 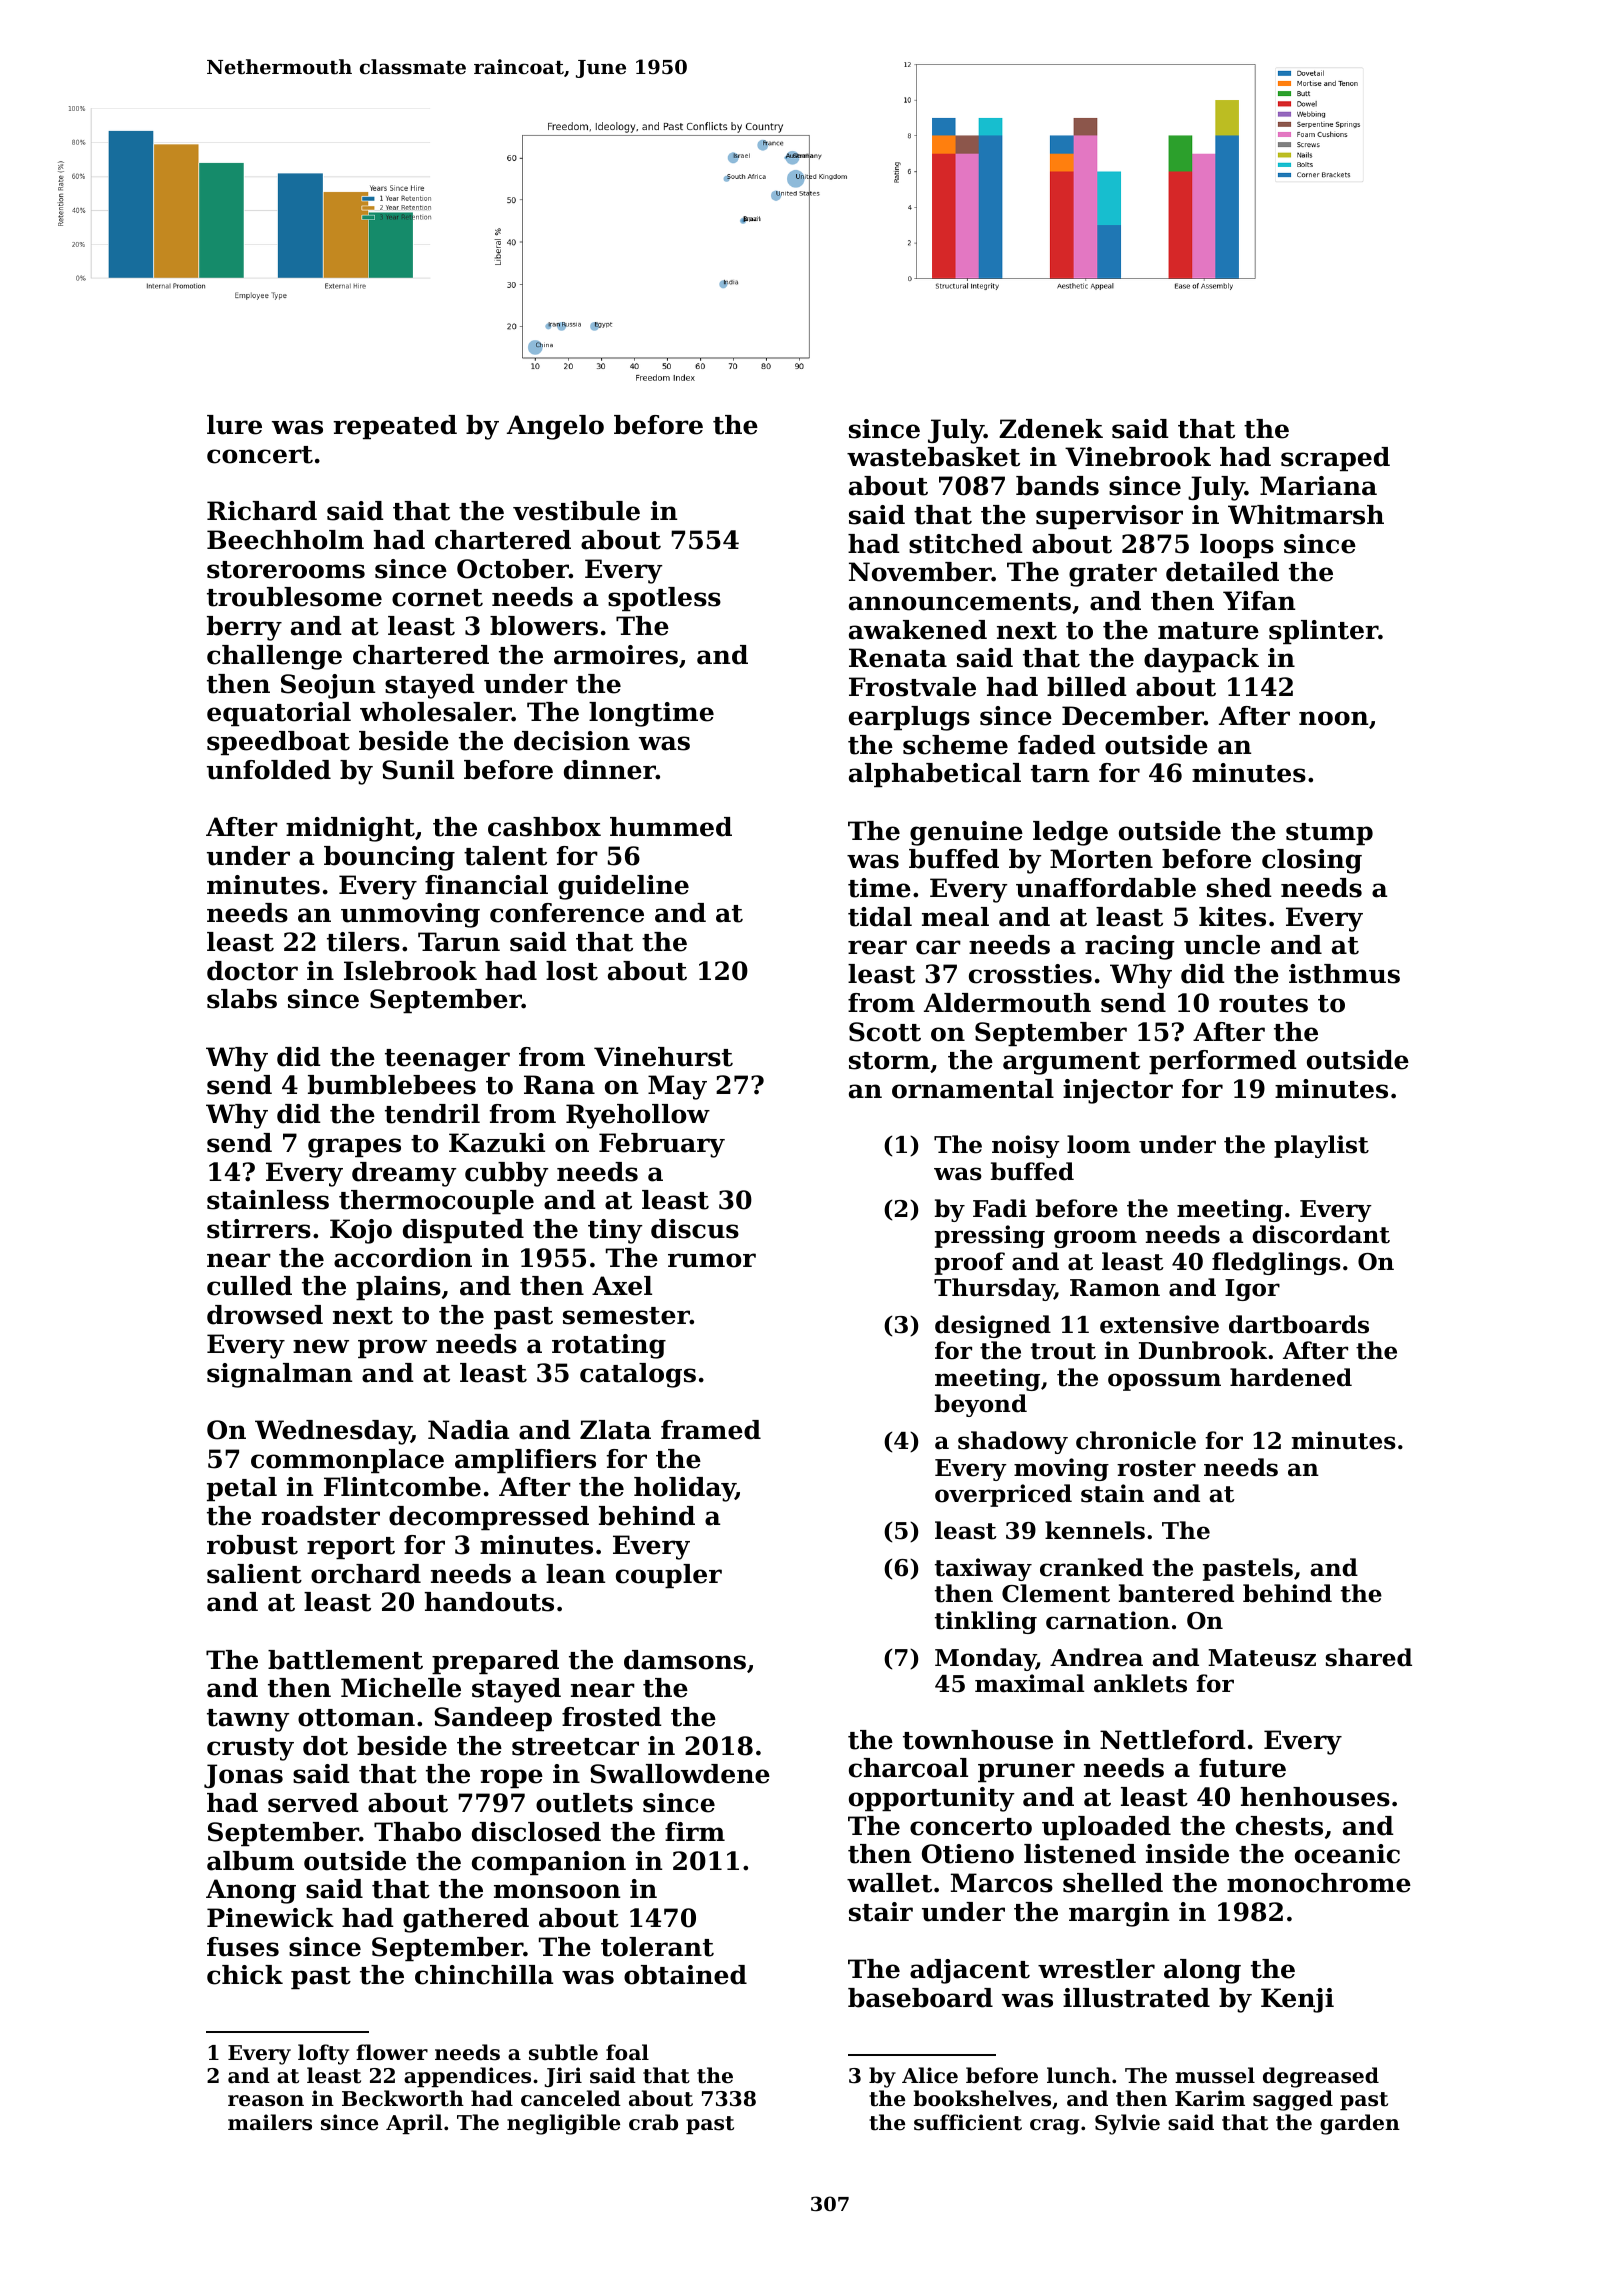 What do you see at coordinates (437, 598) in the screenshot?
I see `cornet` at bounding box center [437, 598].
